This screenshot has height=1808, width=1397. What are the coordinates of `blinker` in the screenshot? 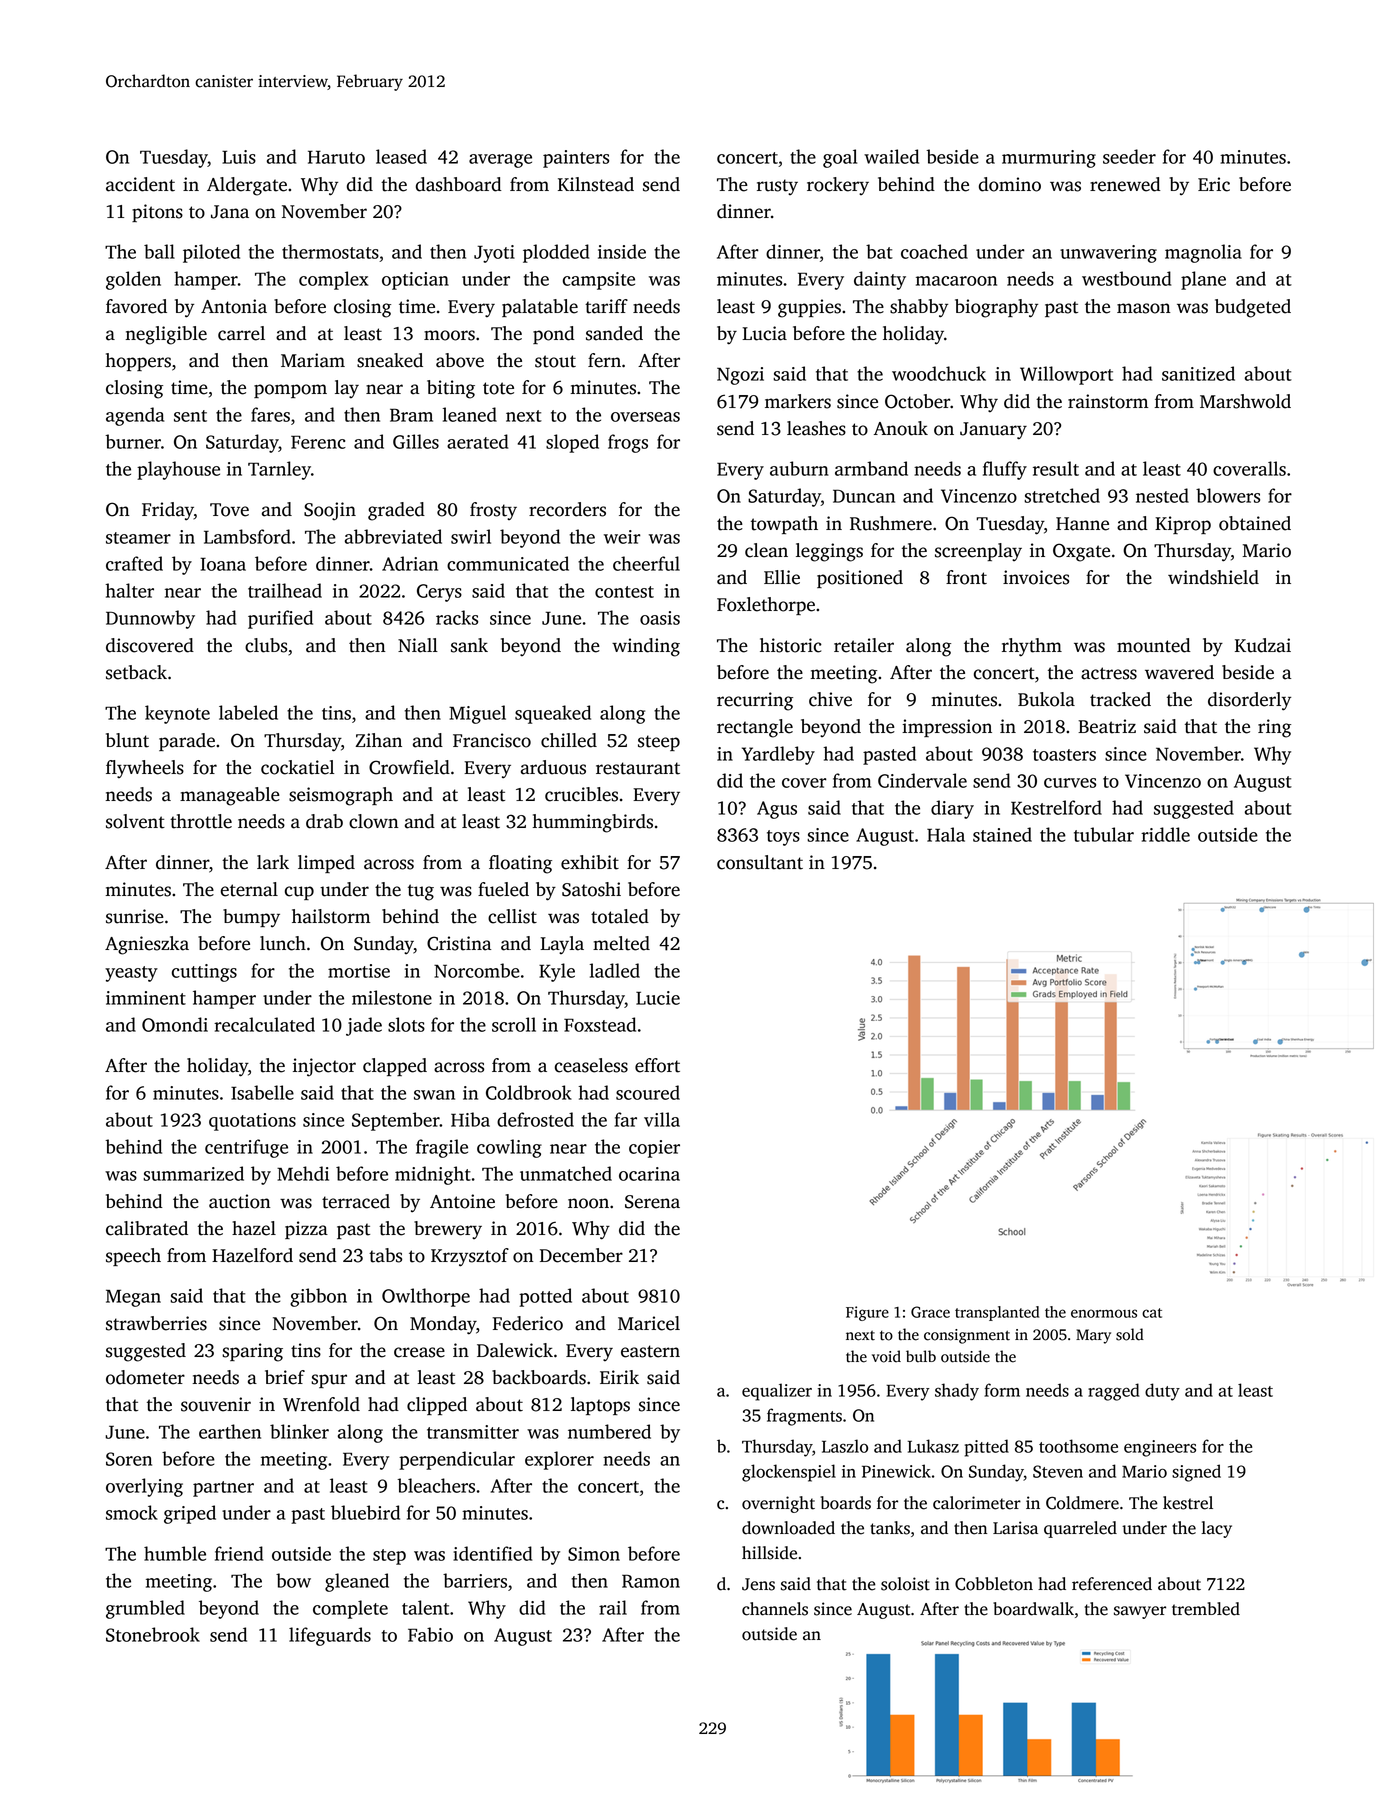 It's located at (299, 1431).
